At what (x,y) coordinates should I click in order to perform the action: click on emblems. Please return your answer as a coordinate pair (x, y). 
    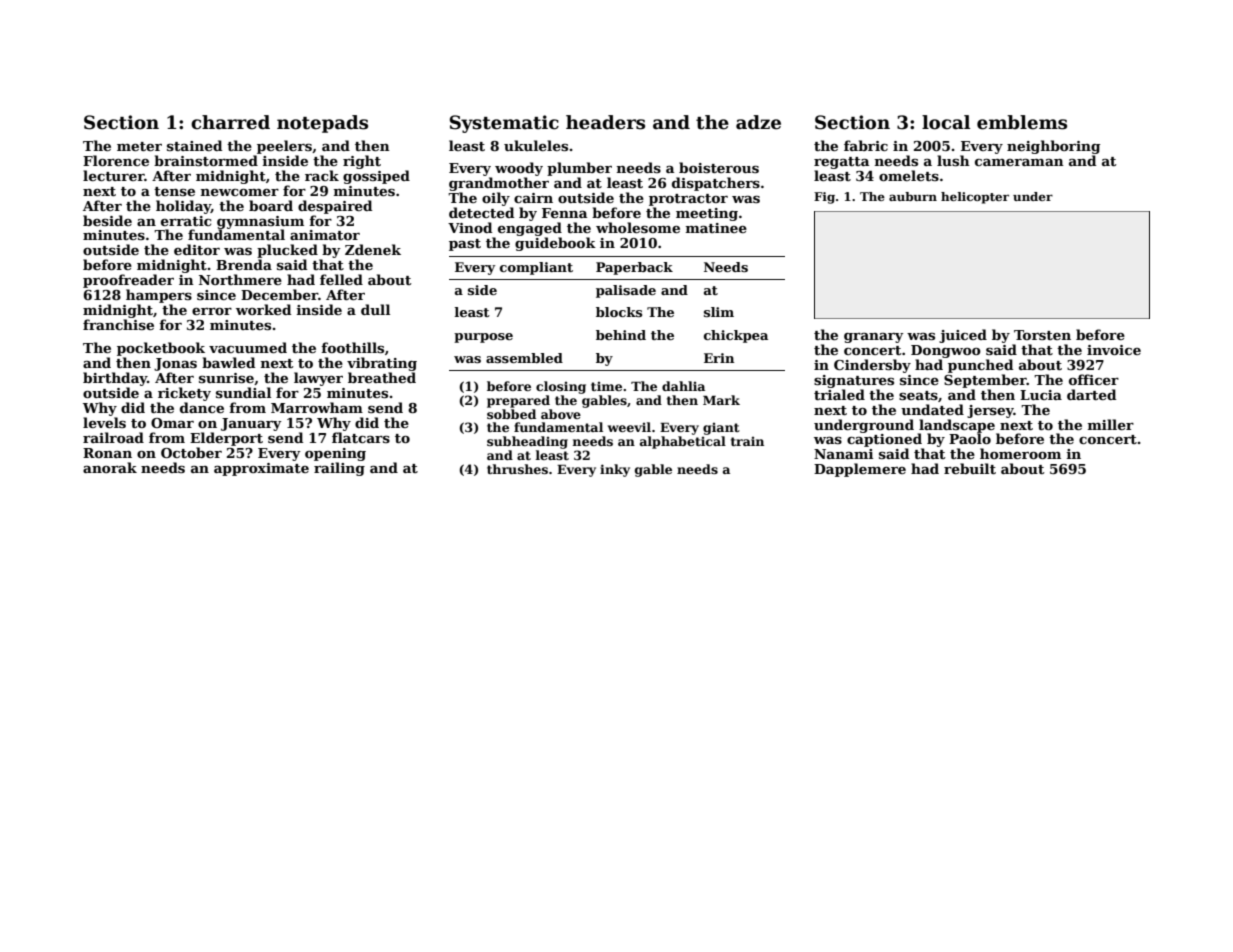
    Looking at the image, I should click on (1022, 122).
